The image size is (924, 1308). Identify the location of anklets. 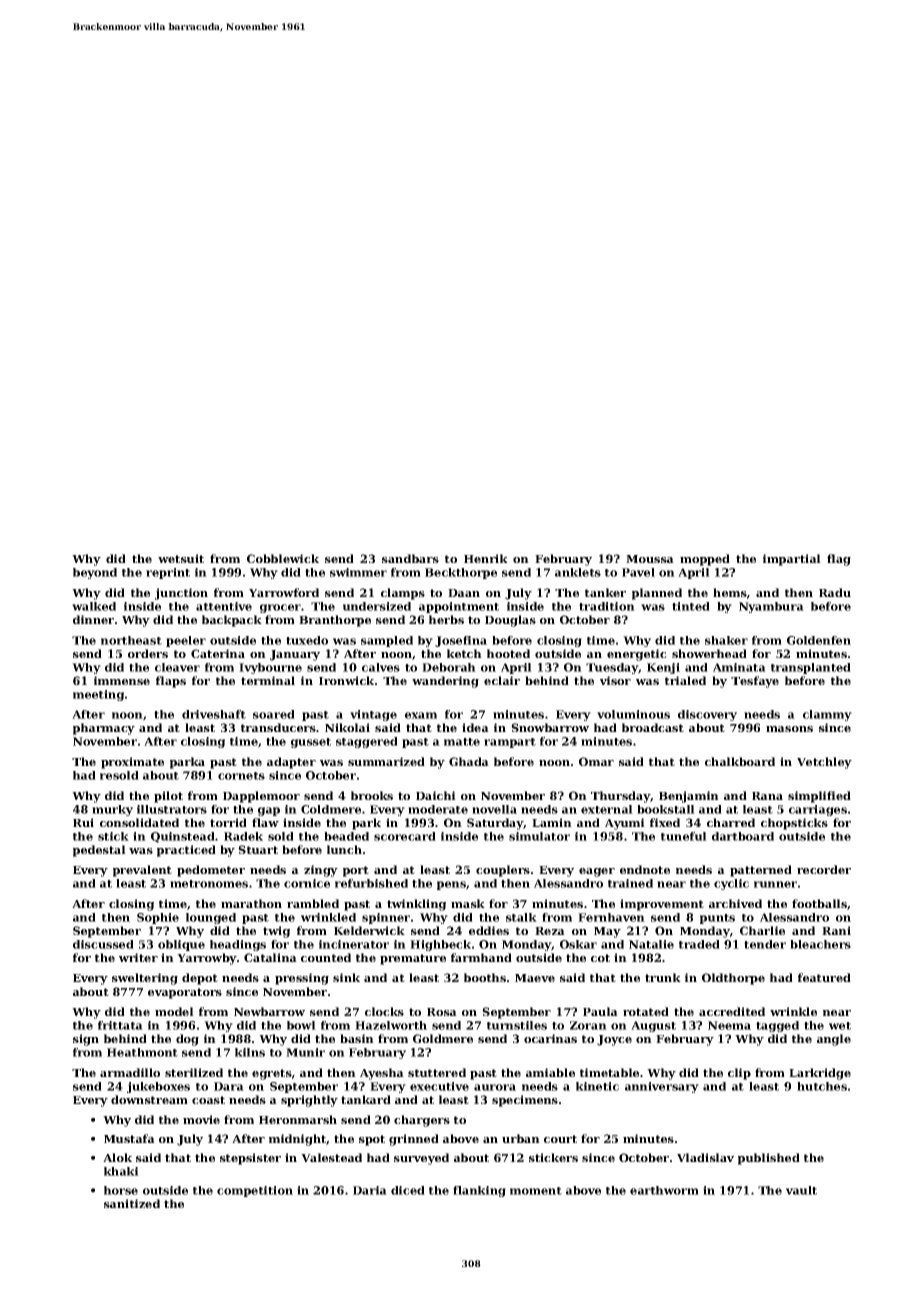
(578, 572).
